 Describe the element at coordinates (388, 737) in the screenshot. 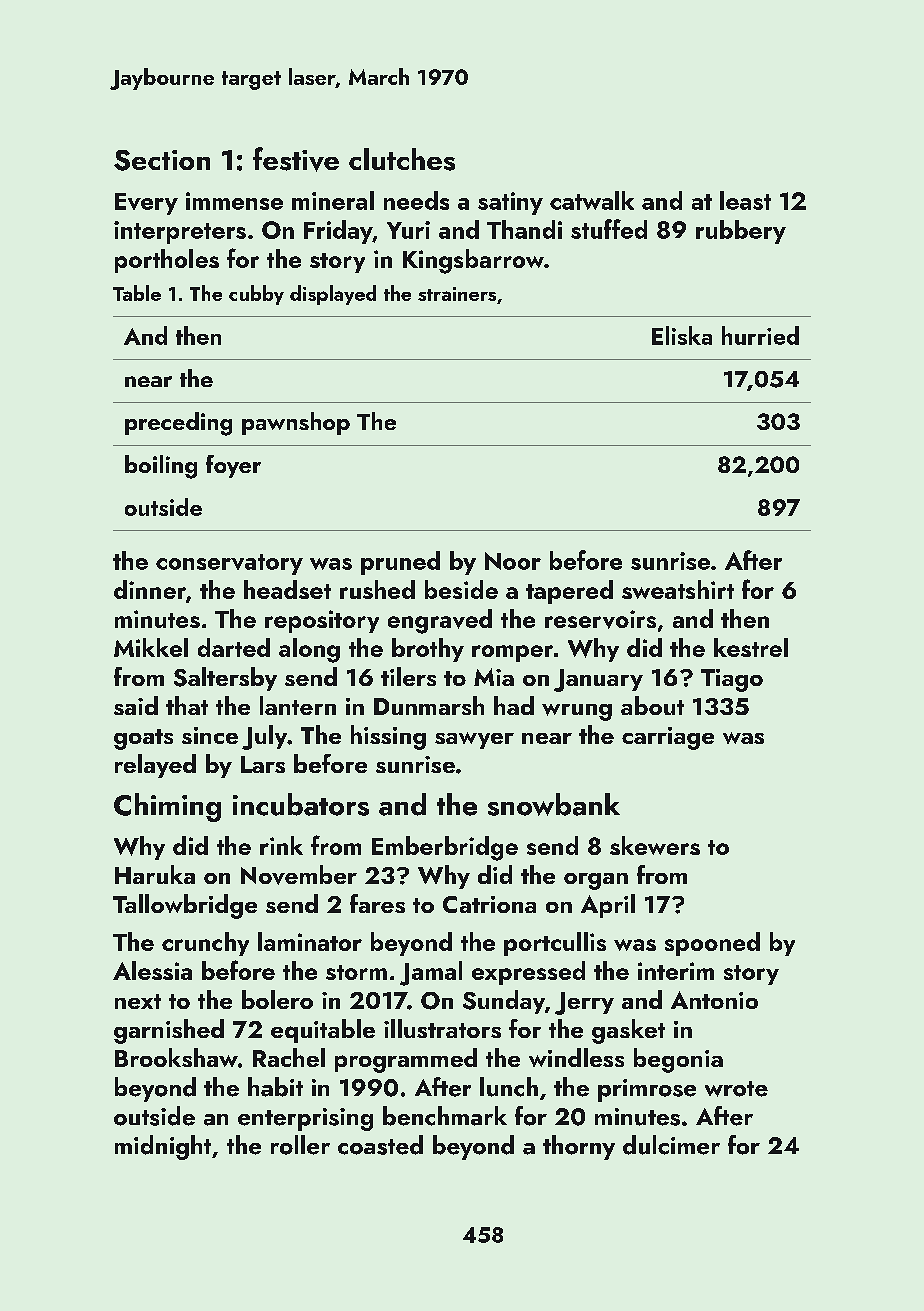

I see `hissing` at that location.
